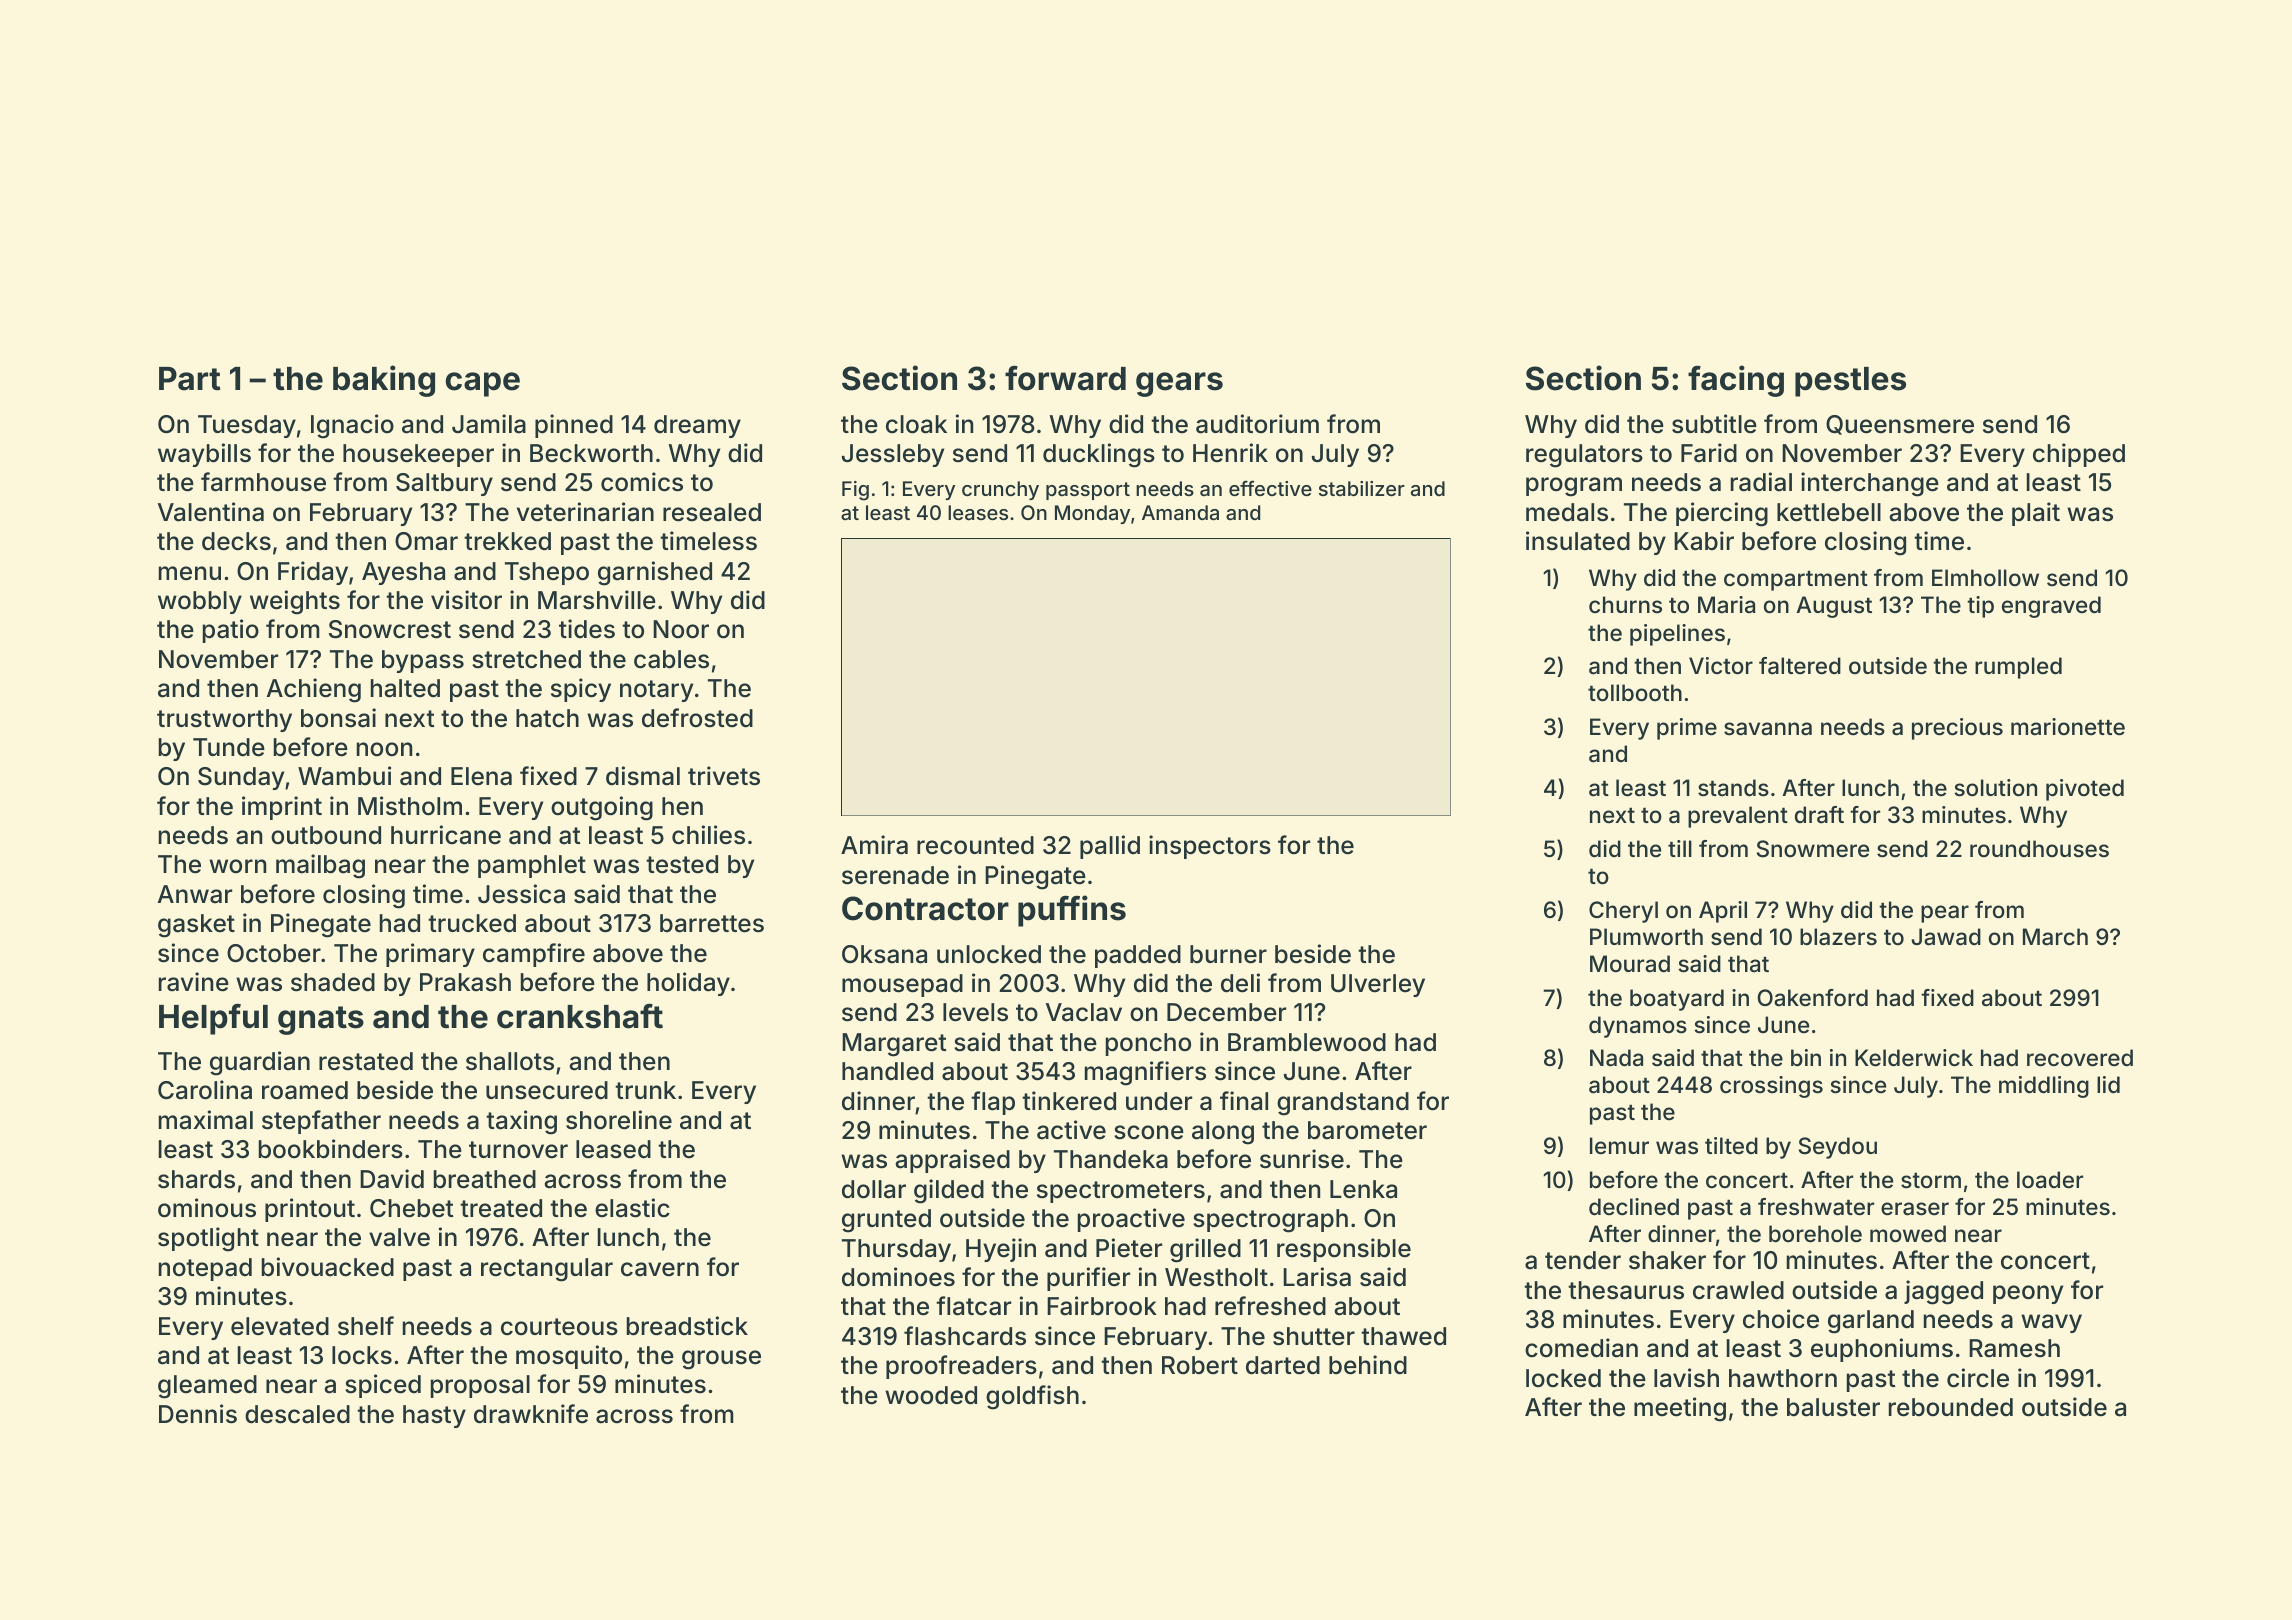 This screenshot has width=2292, height=1620. Describe the element at coordinates (320, 866) in the screenshot. I see `mailbag` at that location.
